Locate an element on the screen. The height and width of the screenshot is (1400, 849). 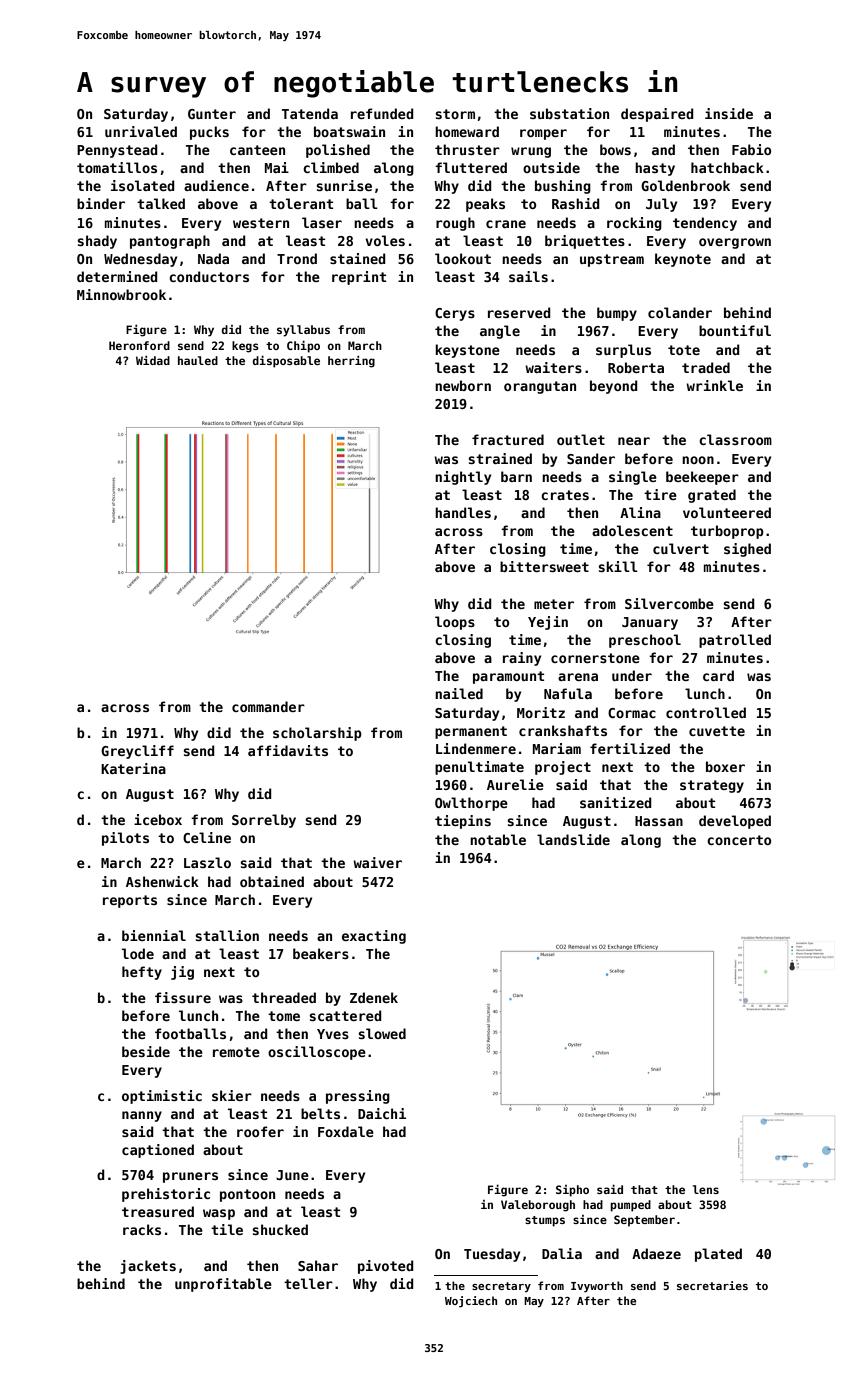
culvert is located at coordinates (681, 548).
